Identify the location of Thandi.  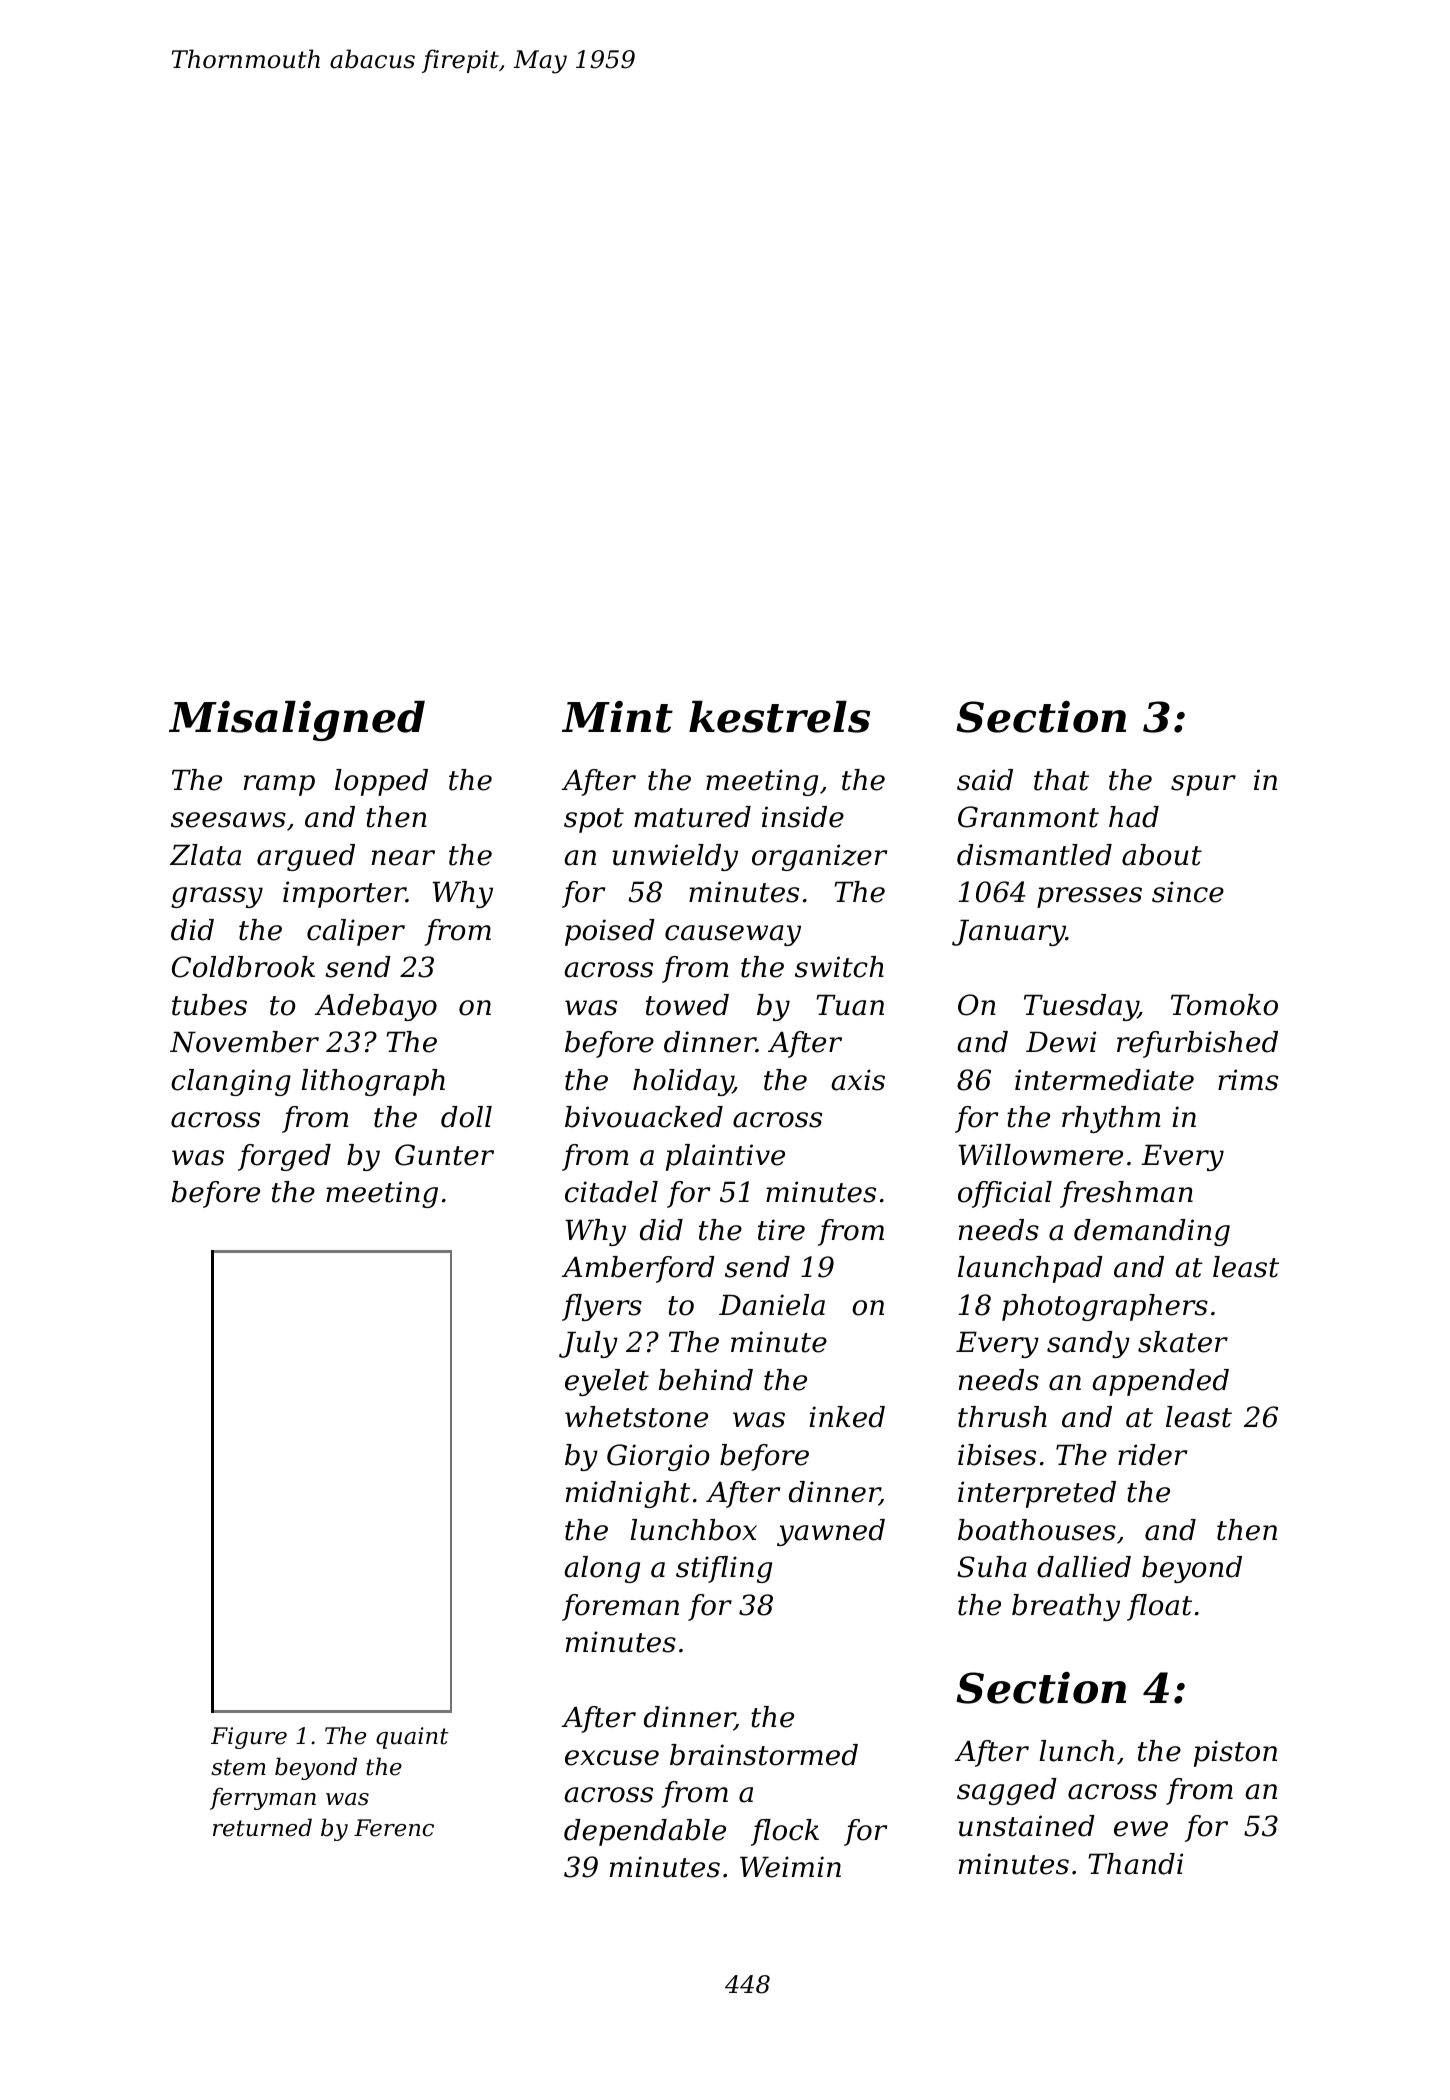
(1136, 1864).
